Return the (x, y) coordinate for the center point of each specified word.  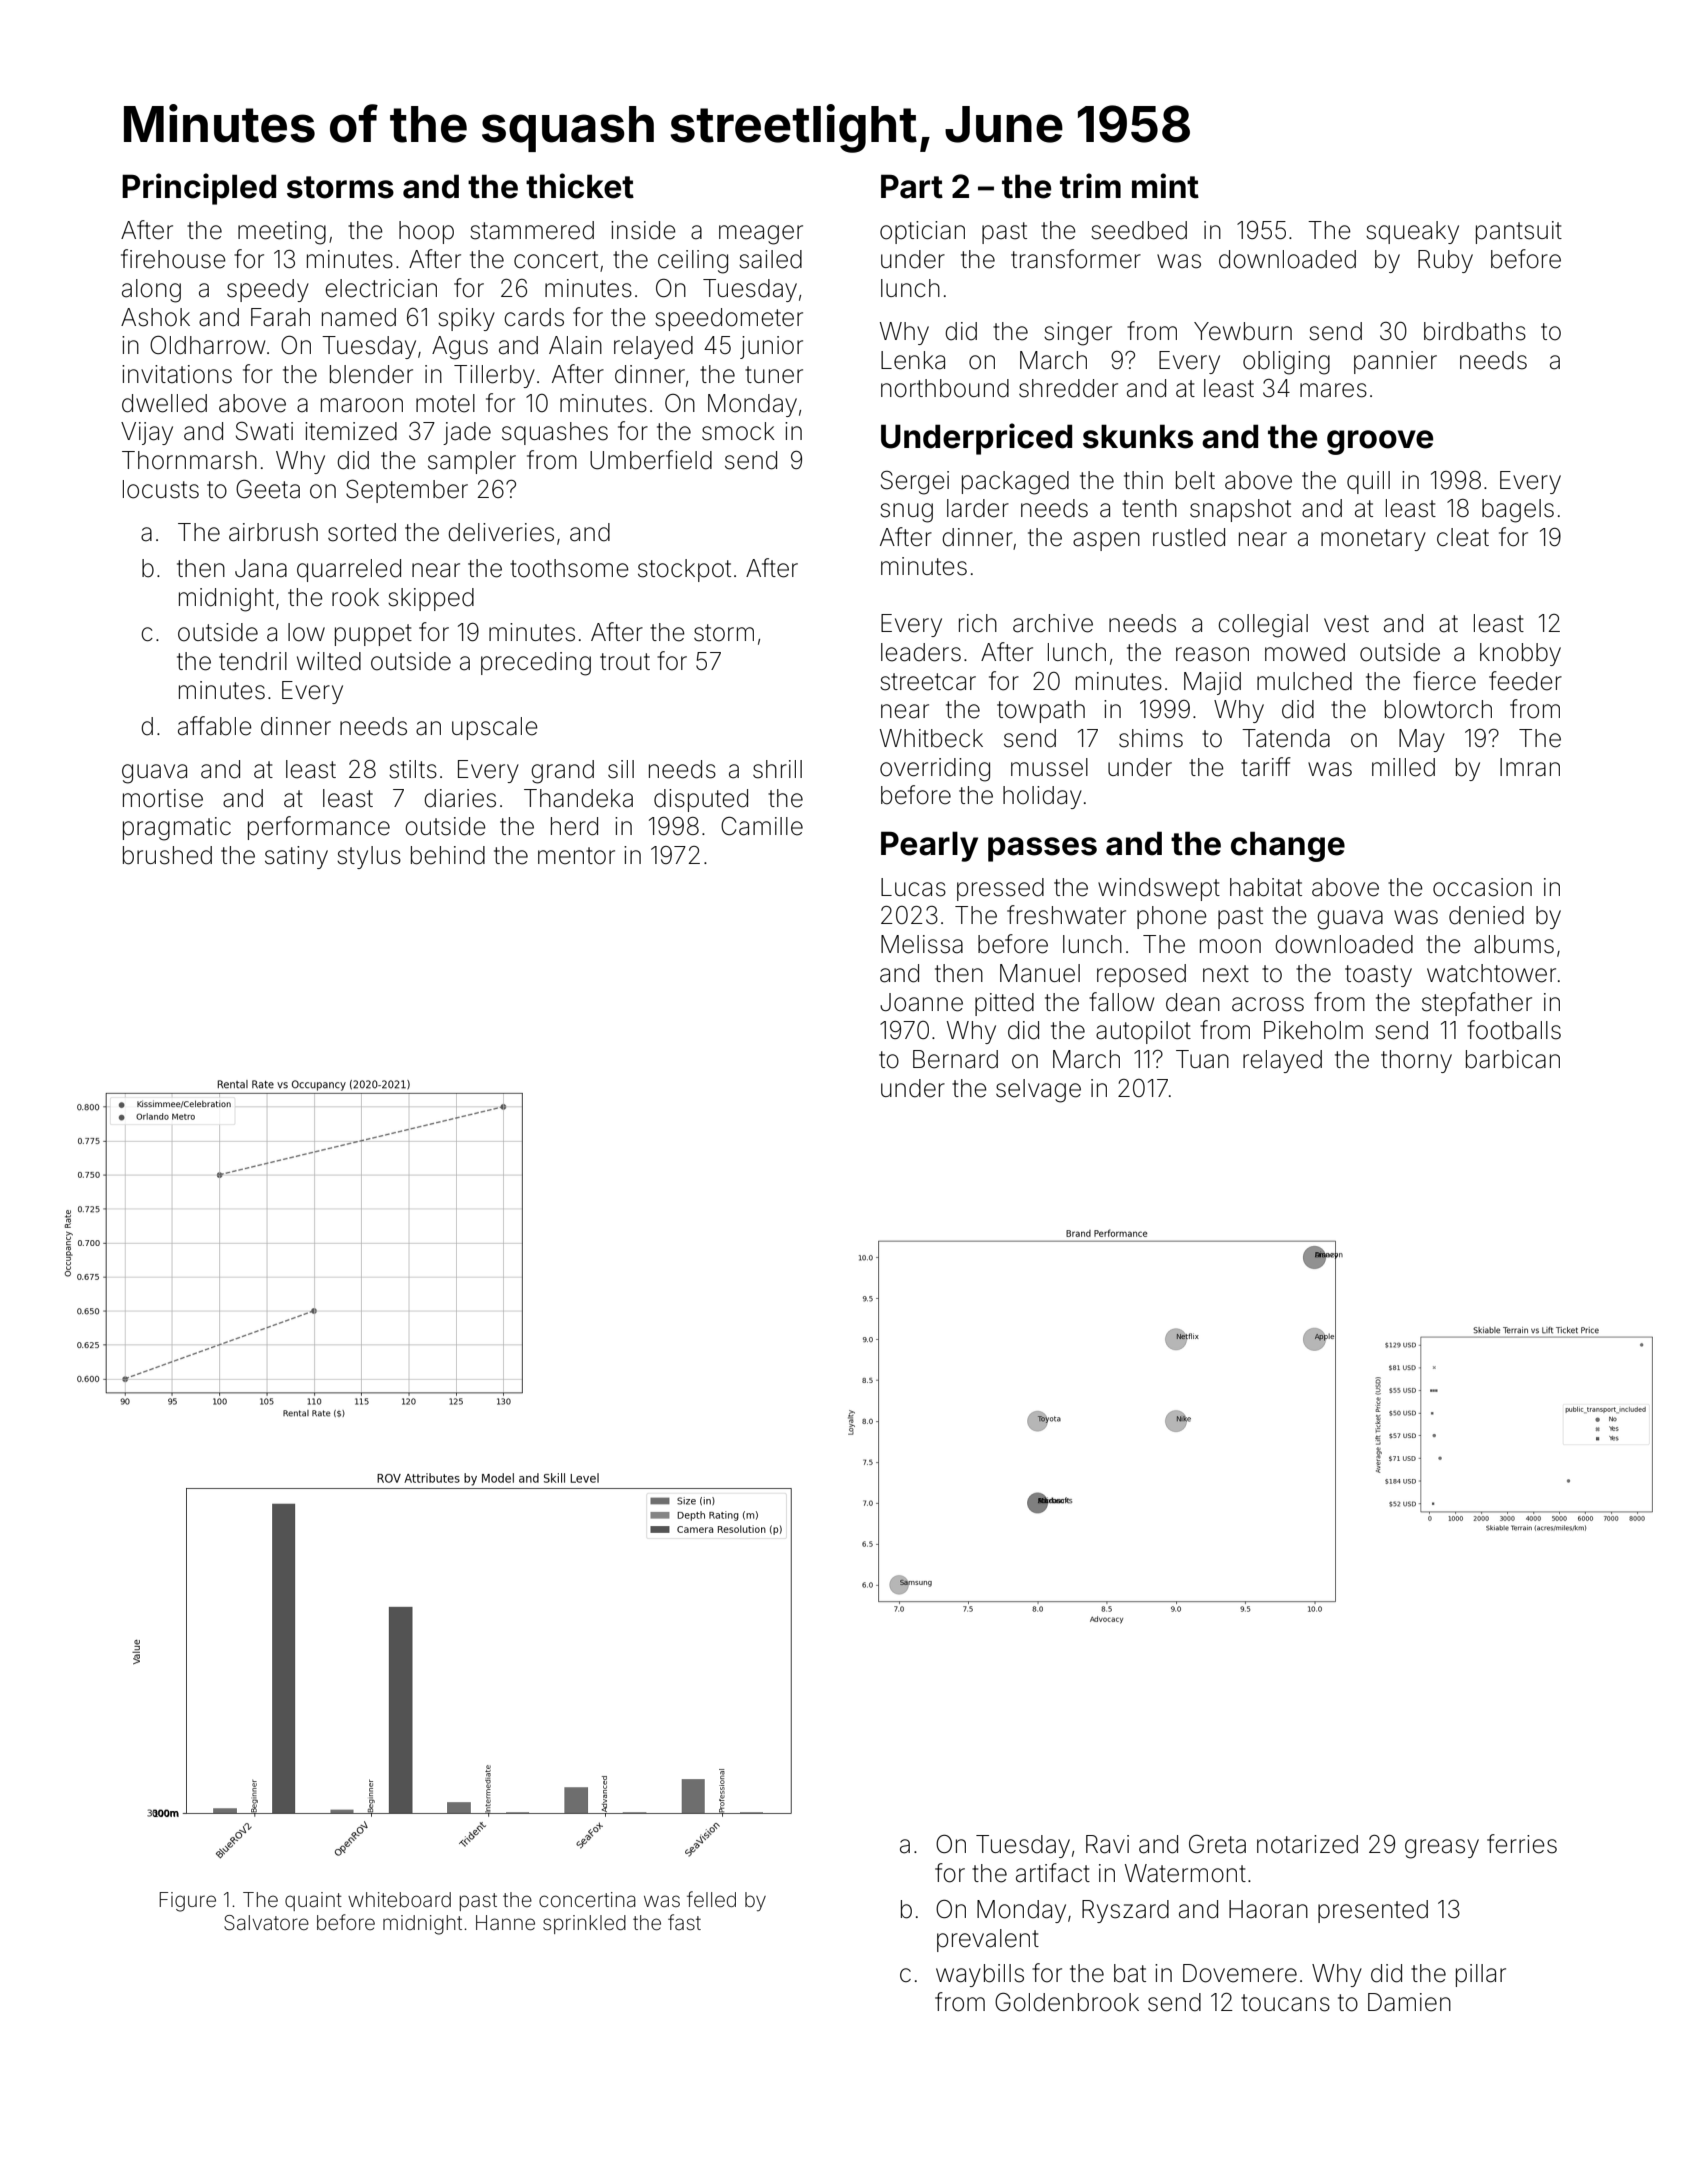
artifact (1053, 1873)
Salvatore (266, 1923)
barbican (1513, 1059)
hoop (426, 232)
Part (912, 186)
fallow (1121, 1002)
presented (1373, 1911)
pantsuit (1519, 232)
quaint (313, 1901)
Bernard (955, 1059)
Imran (1530, 767)
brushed (167, 855)
